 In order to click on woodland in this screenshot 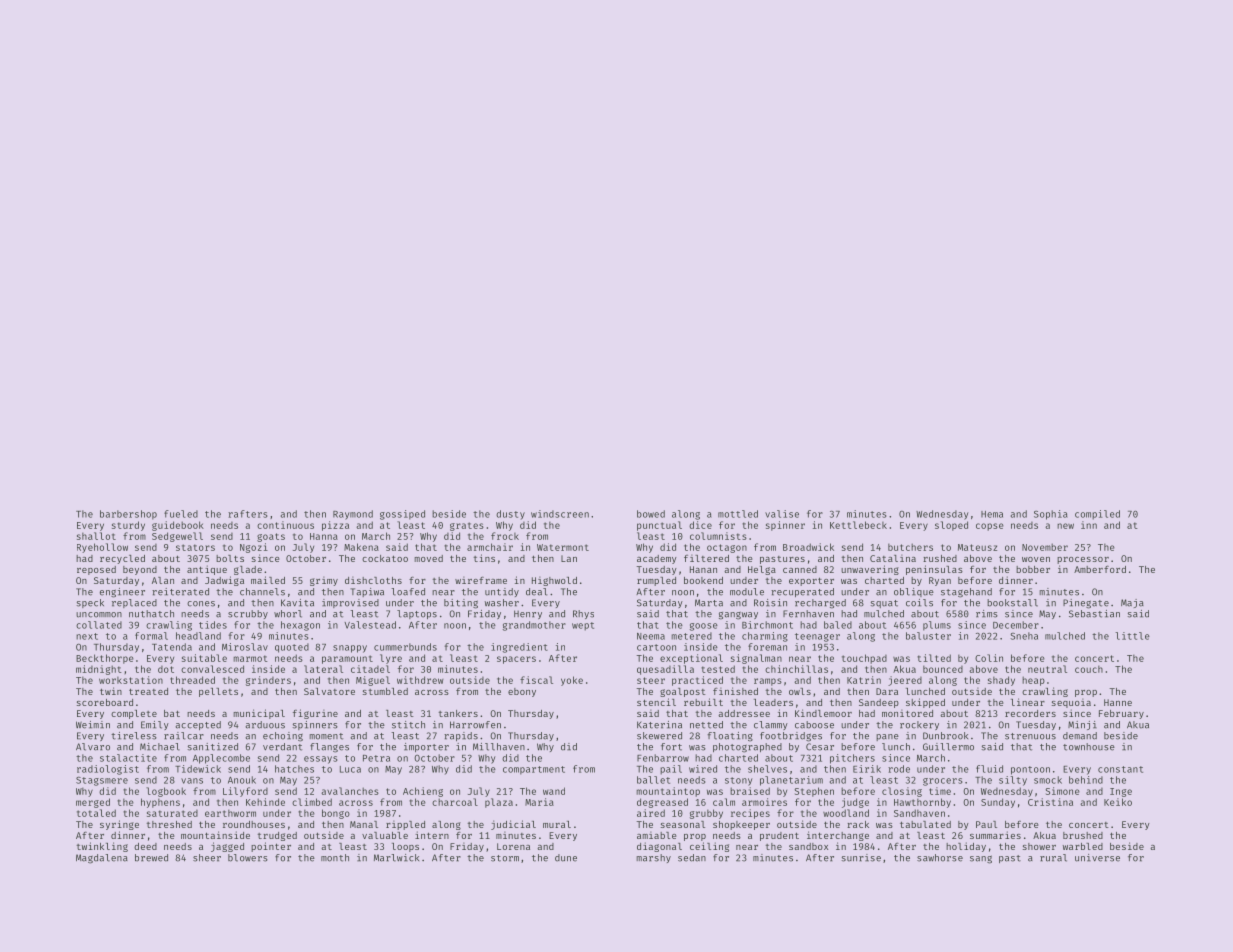, I will do `click(846, 813)`.
